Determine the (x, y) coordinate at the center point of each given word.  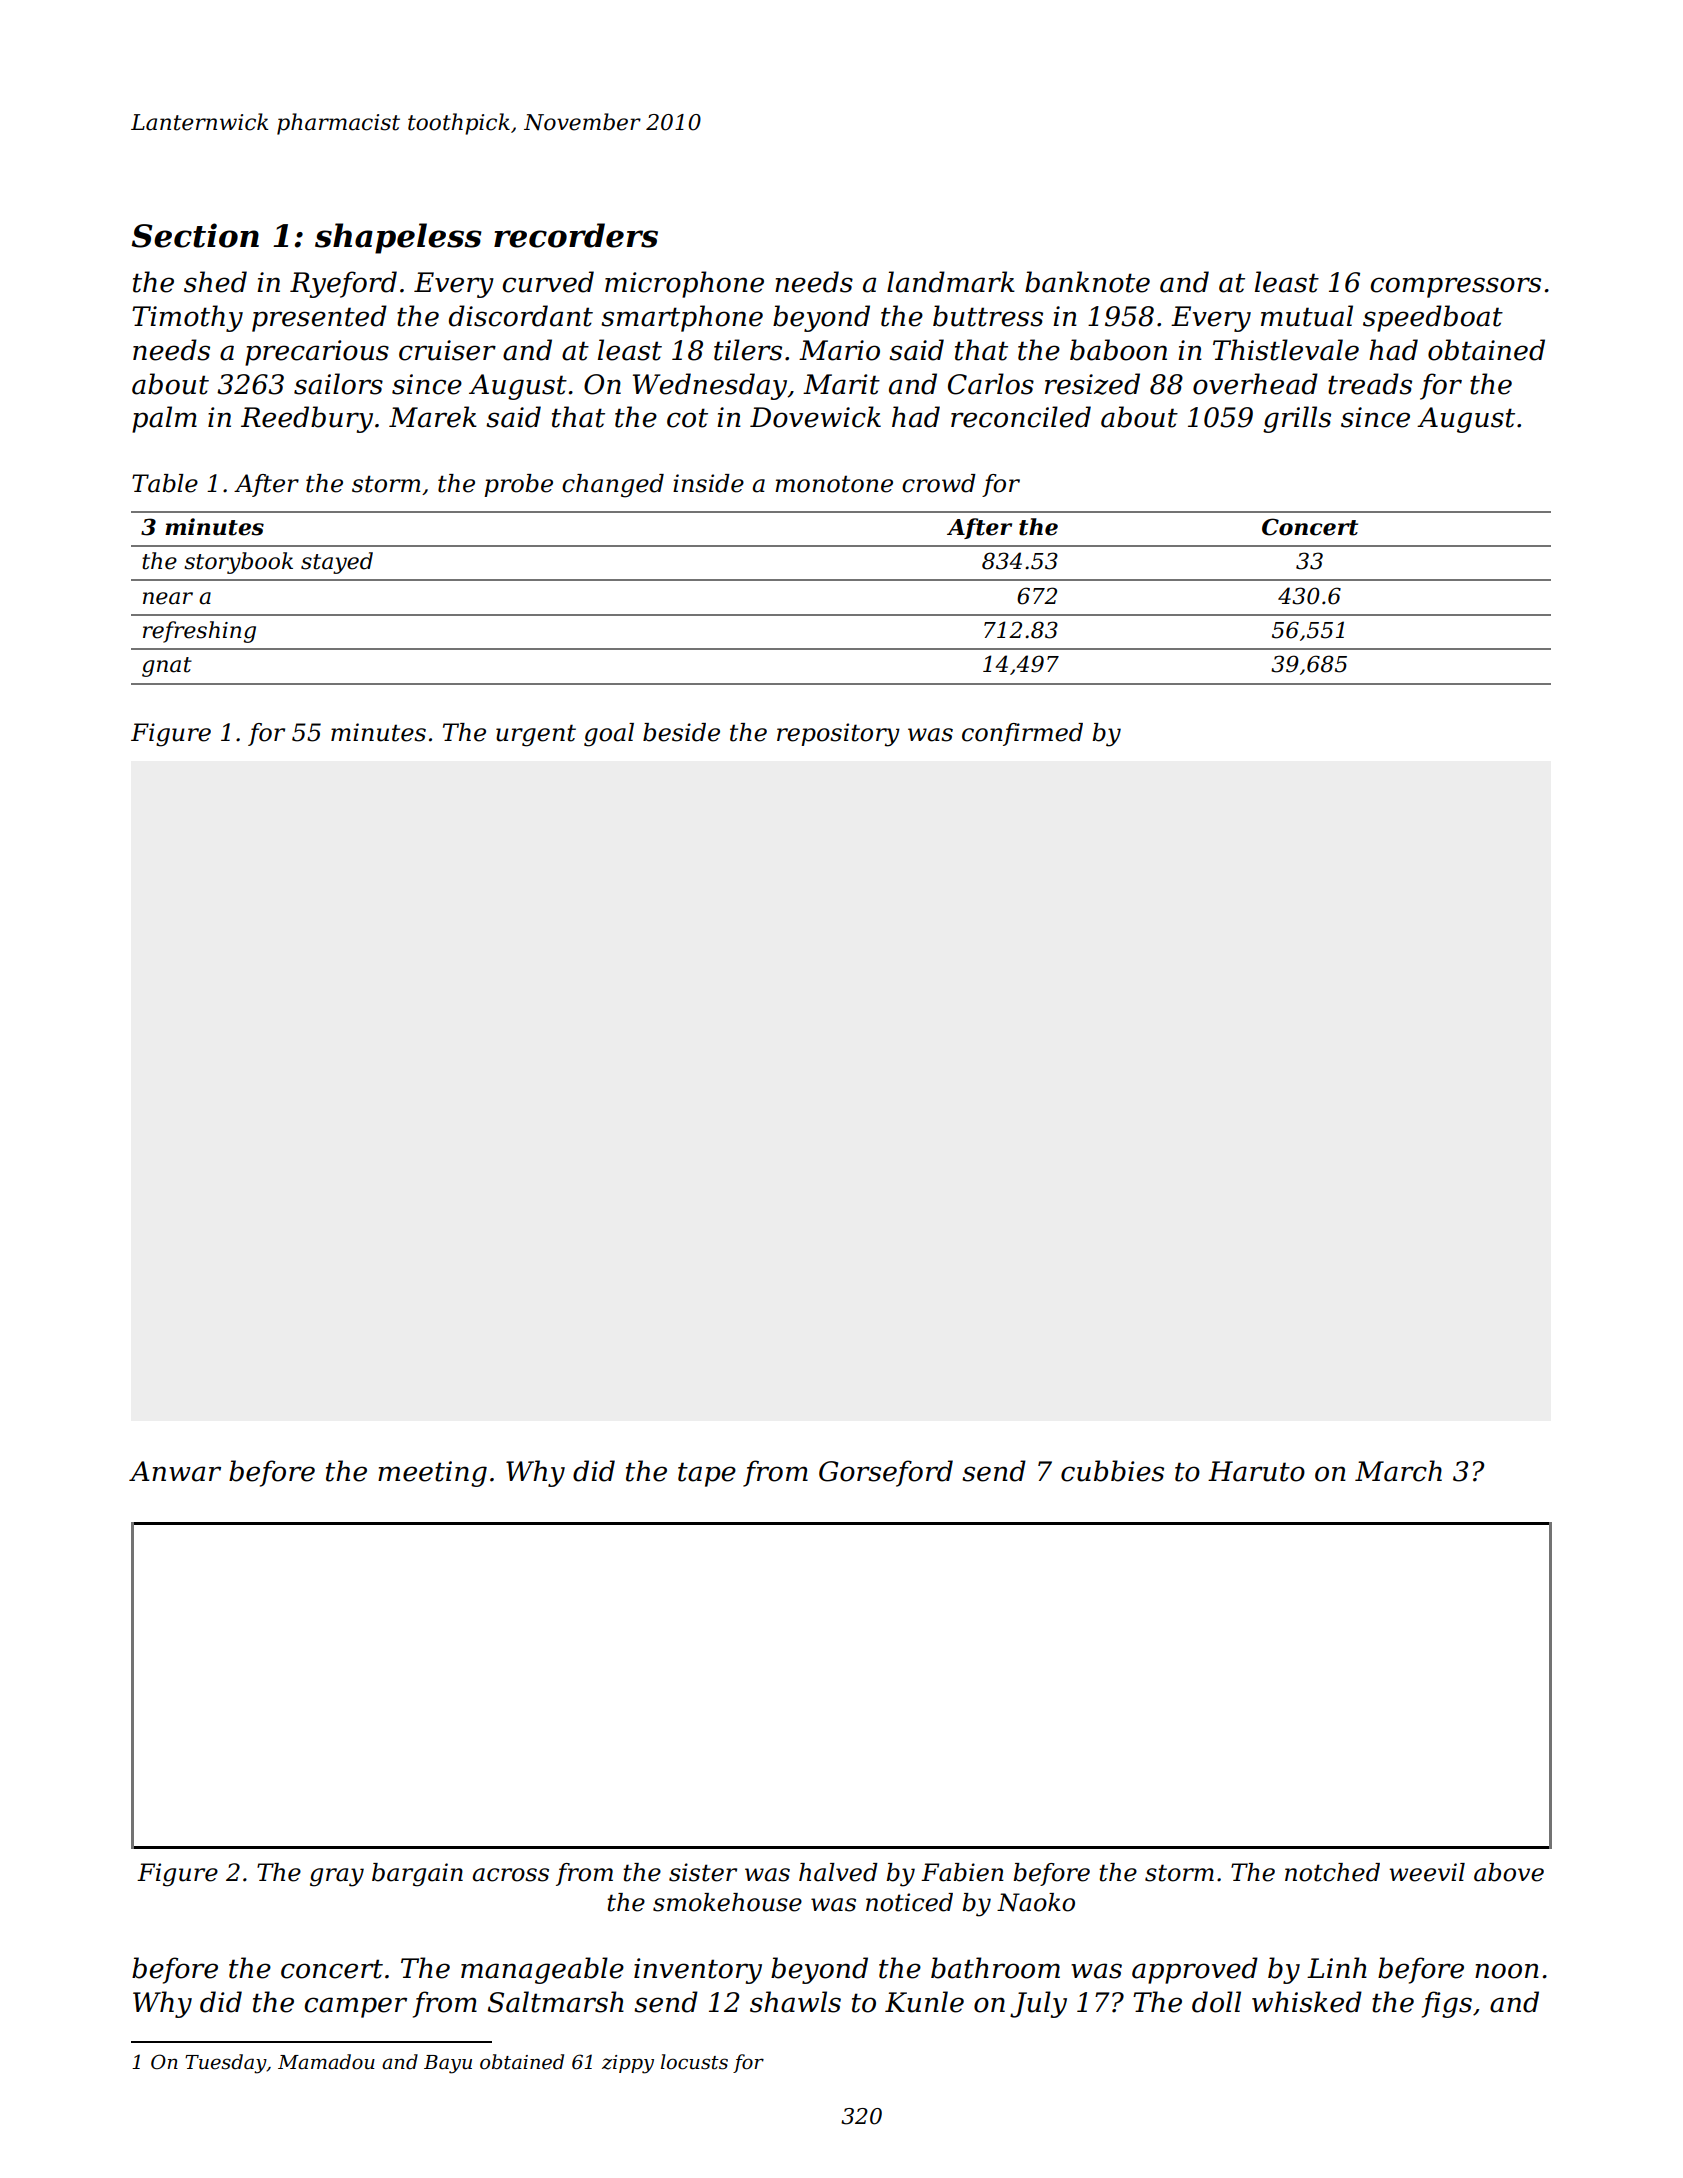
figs (1447, 2004)
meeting (432, 1474)
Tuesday (226, 2064)
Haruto (1256, 1471)
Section (195, 235)
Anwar (175, 1471)
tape (707, 1474)
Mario (839, 350)
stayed (337, 563)
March (1398, 1471)
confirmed (1022, 734)
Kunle (924, 2002)
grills (1297, 419)
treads (1370, 384)
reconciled (1021, 417)
